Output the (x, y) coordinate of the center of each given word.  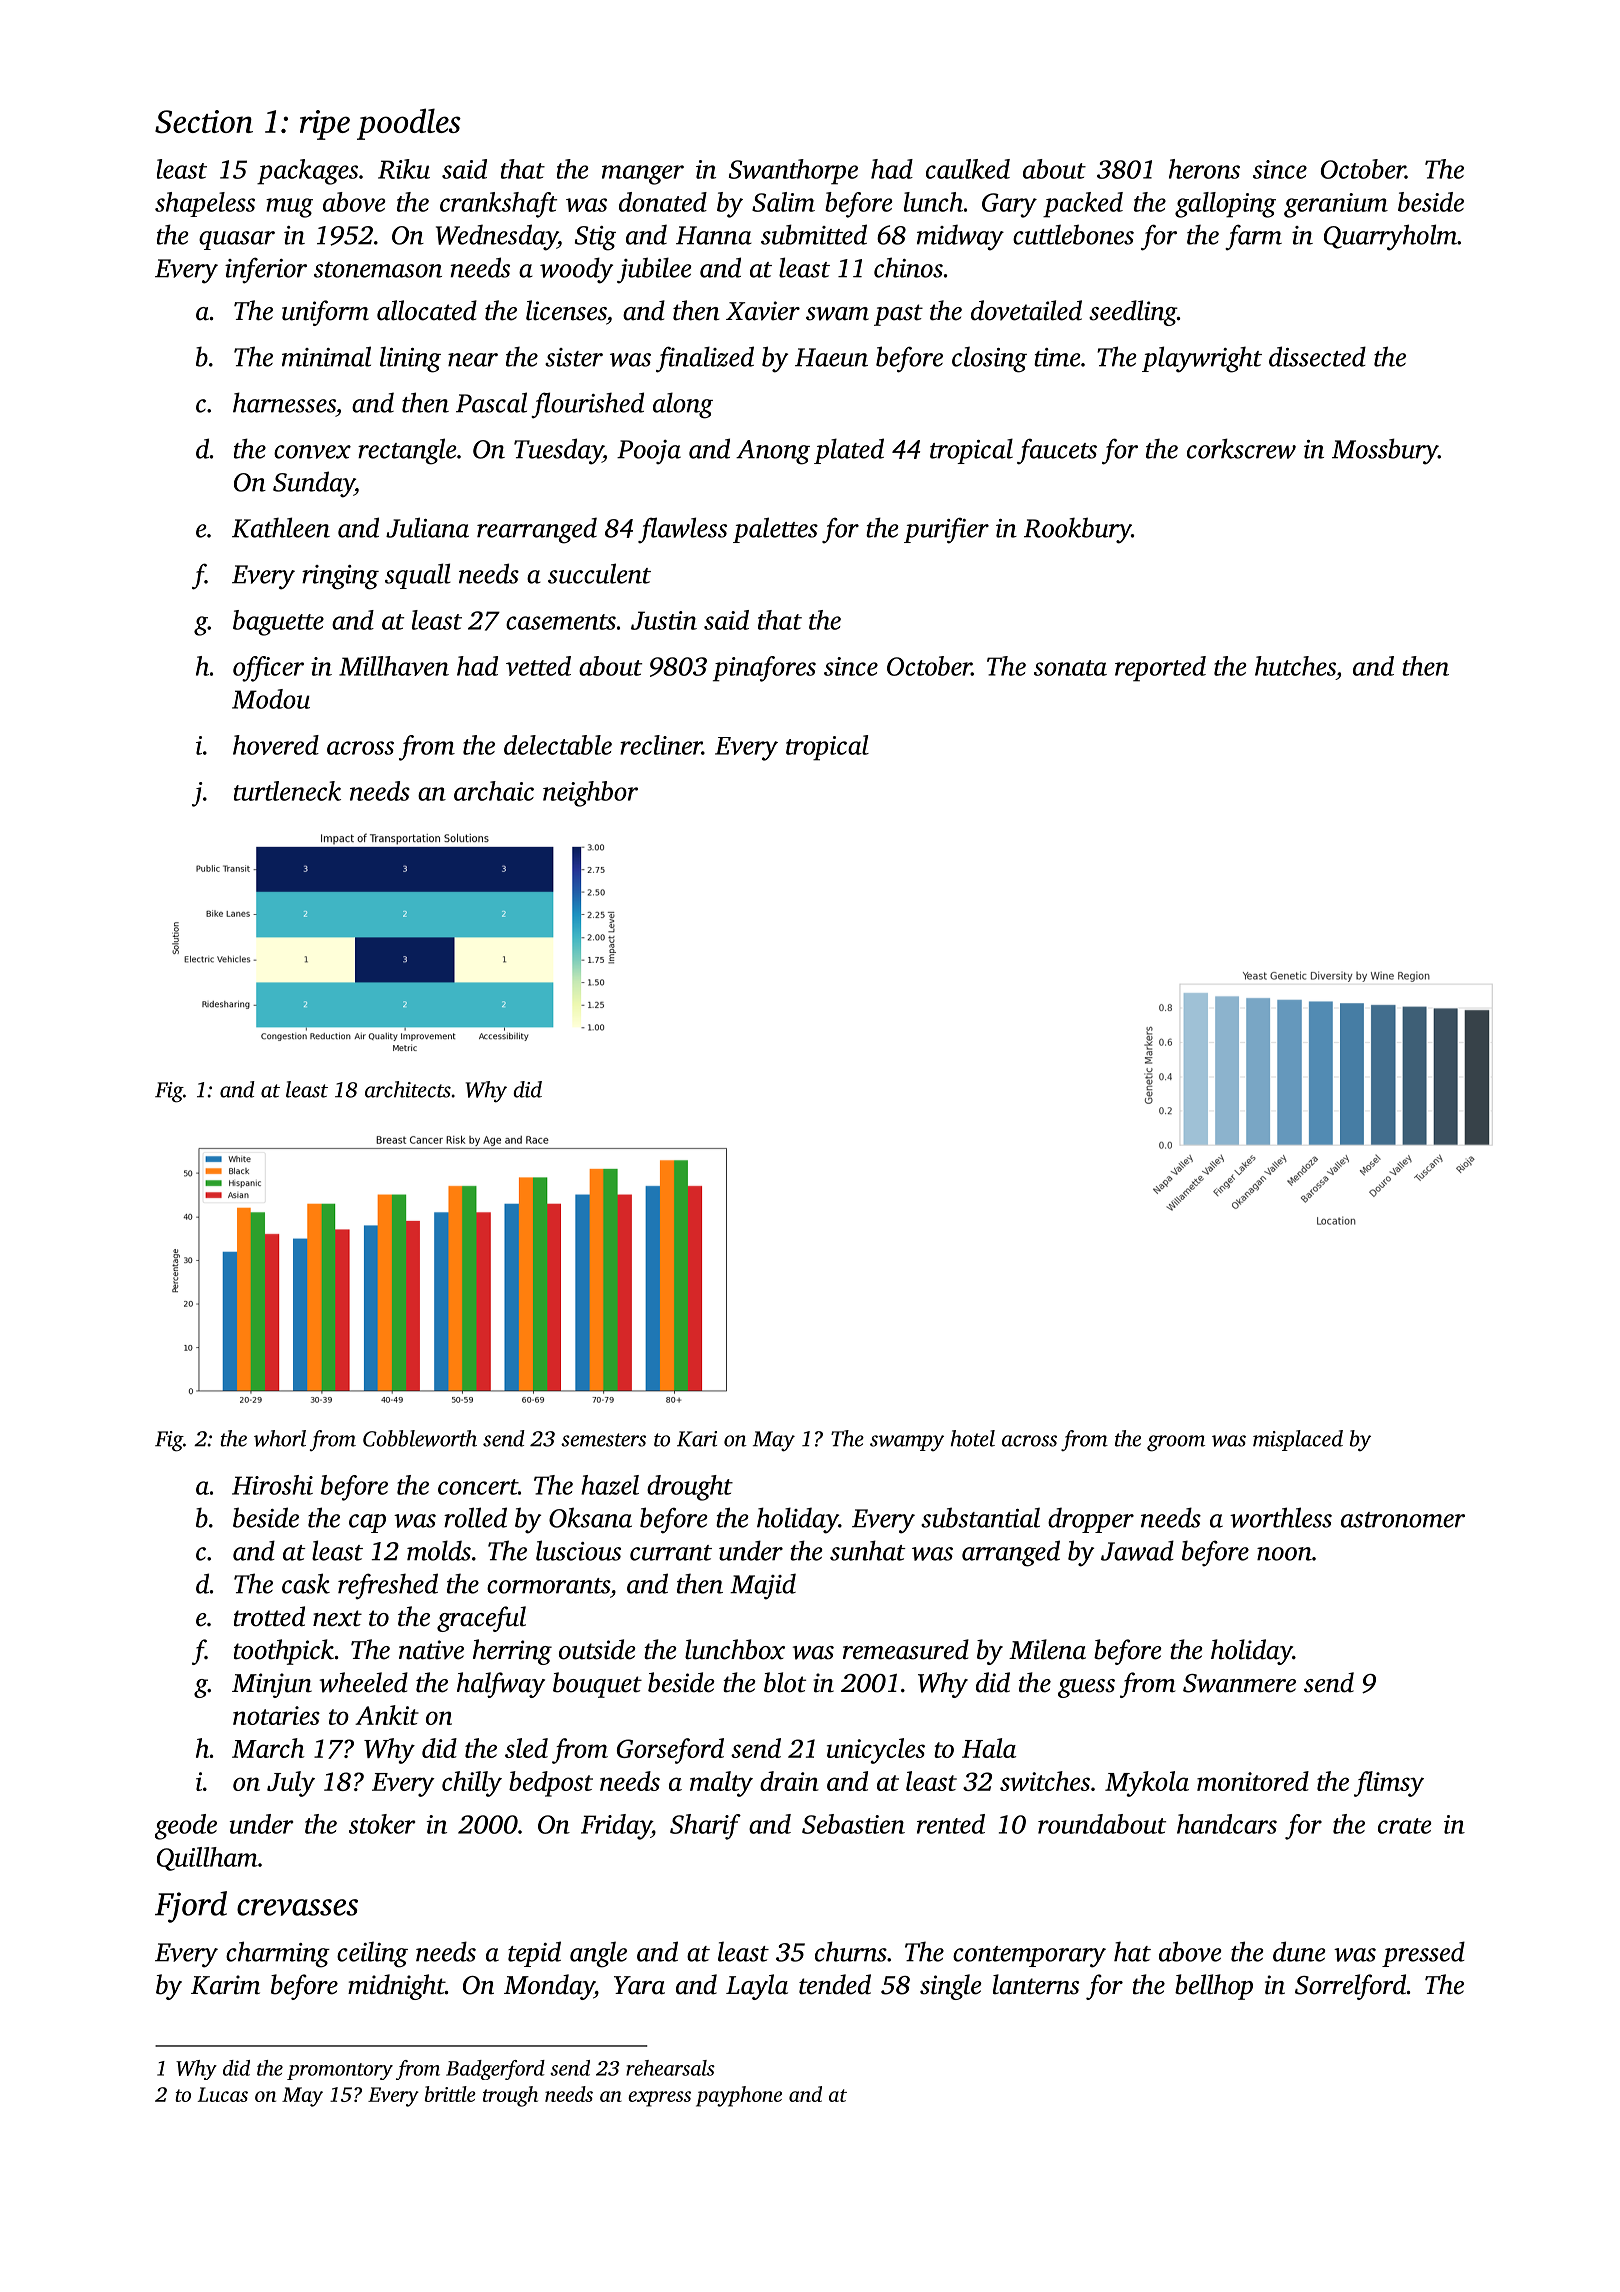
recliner (661, 745)
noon (1284, 1554)
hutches (1295, 666)
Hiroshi (272, 1485)
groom (1176, 1443)
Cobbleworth (420, 1438)
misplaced (1298, 1440)
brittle (450, 2094)
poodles (409, 124)
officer (268, 669)
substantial (980, 1517)
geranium (1336, 205)
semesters (603, 1440)
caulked (968, 169)
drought (690, 1488)
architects (408, 1089)
